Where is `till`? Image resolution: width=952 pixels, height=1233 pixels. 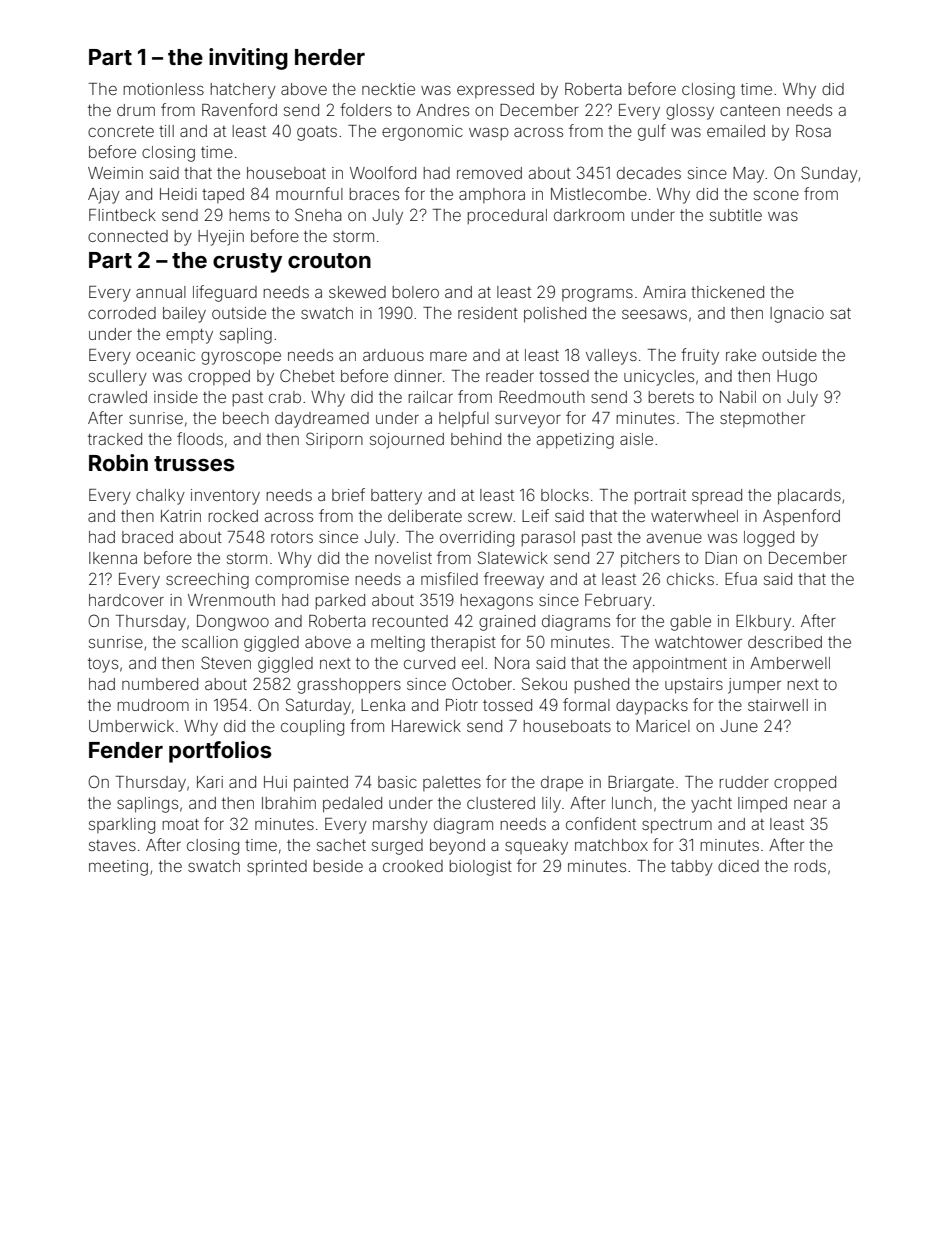 till is located at coordinates (166, 131).
